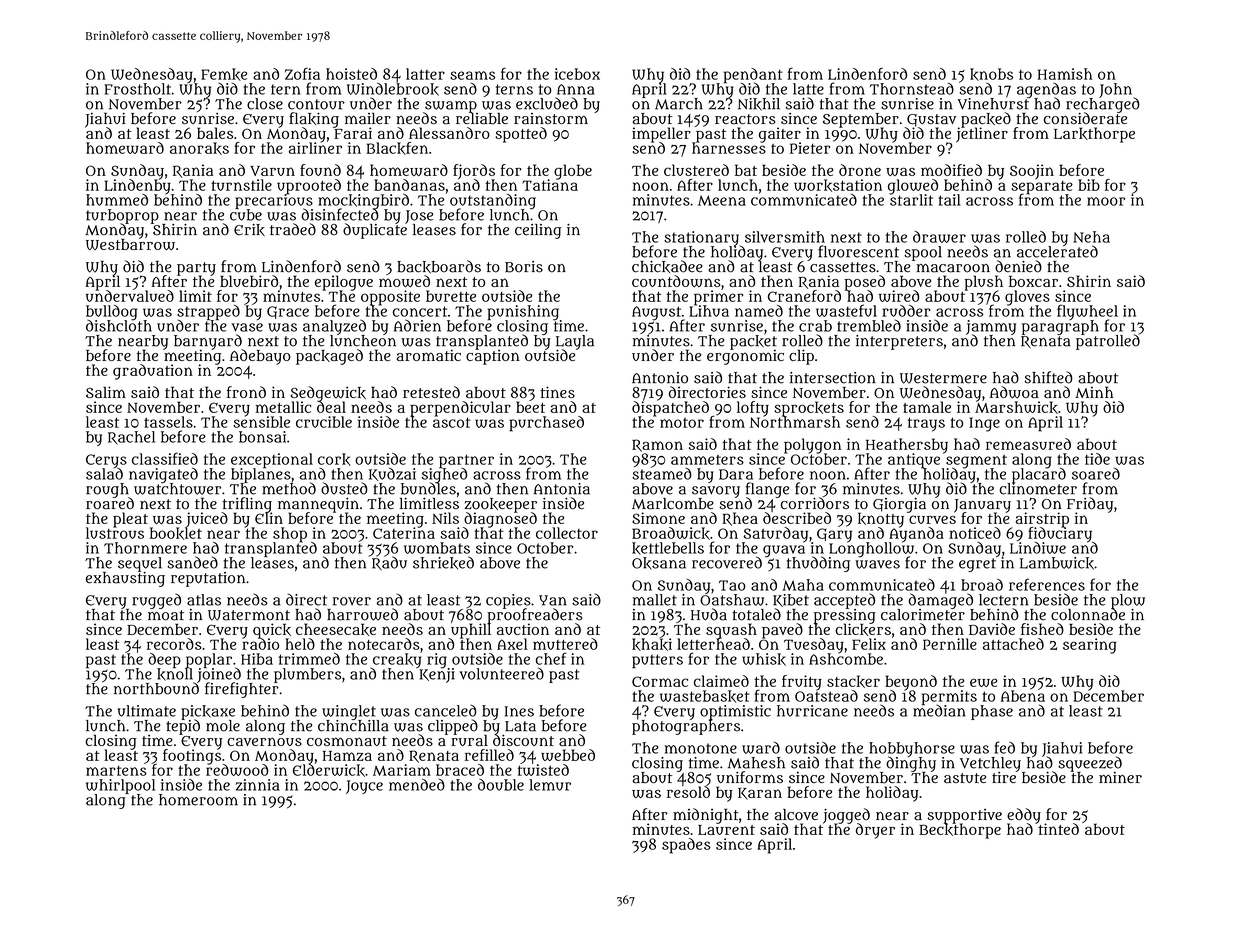  Describe the element at coordinates (524, 267) in the screenshot. I see `Boris` at that location.
